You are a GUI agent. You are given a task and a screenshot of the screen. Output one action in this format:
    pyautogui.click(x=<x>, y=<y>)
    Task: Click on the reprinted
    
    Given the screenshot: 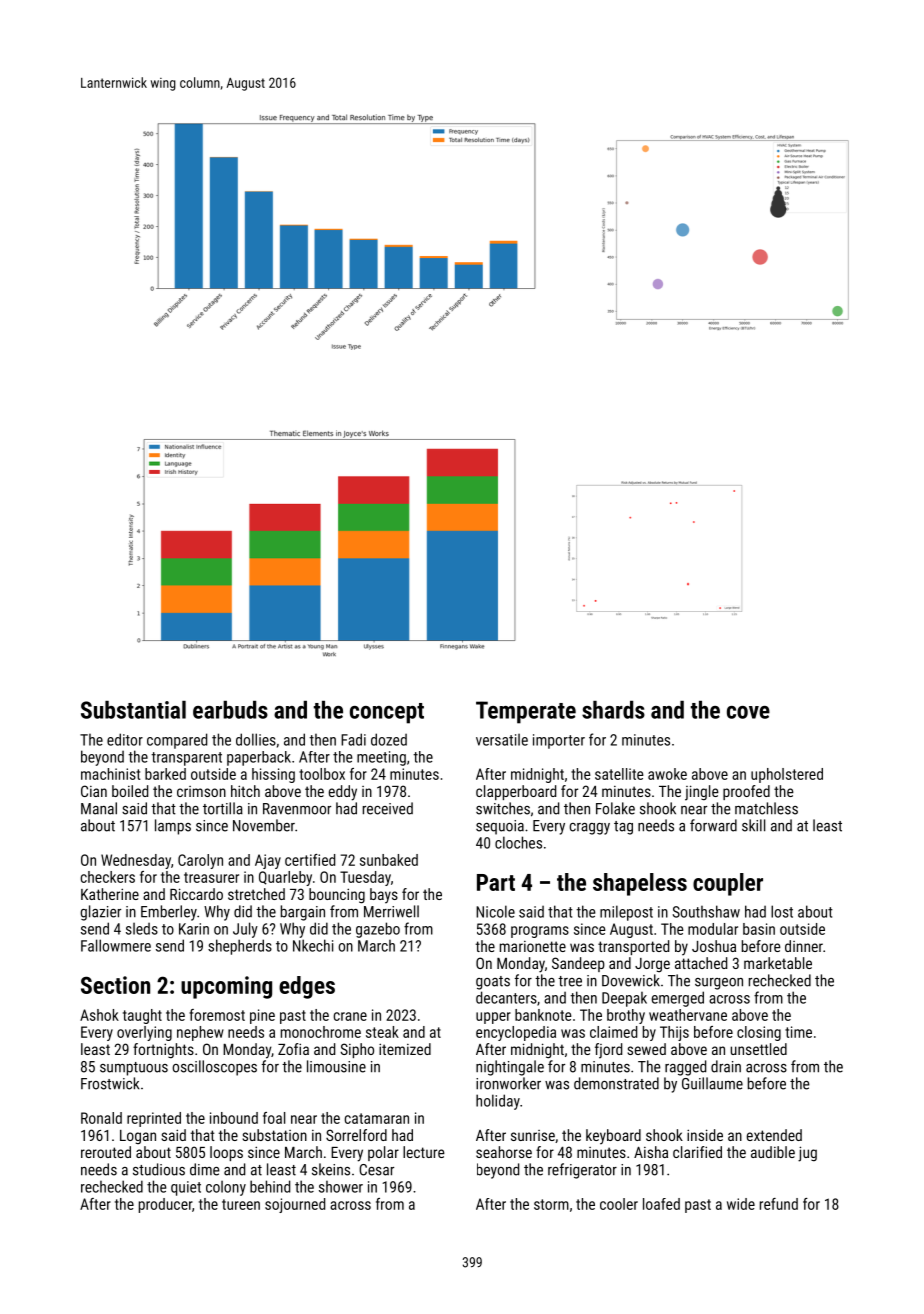 What is the action you would take?
    pyautogui.click(x=154, y=1119)
